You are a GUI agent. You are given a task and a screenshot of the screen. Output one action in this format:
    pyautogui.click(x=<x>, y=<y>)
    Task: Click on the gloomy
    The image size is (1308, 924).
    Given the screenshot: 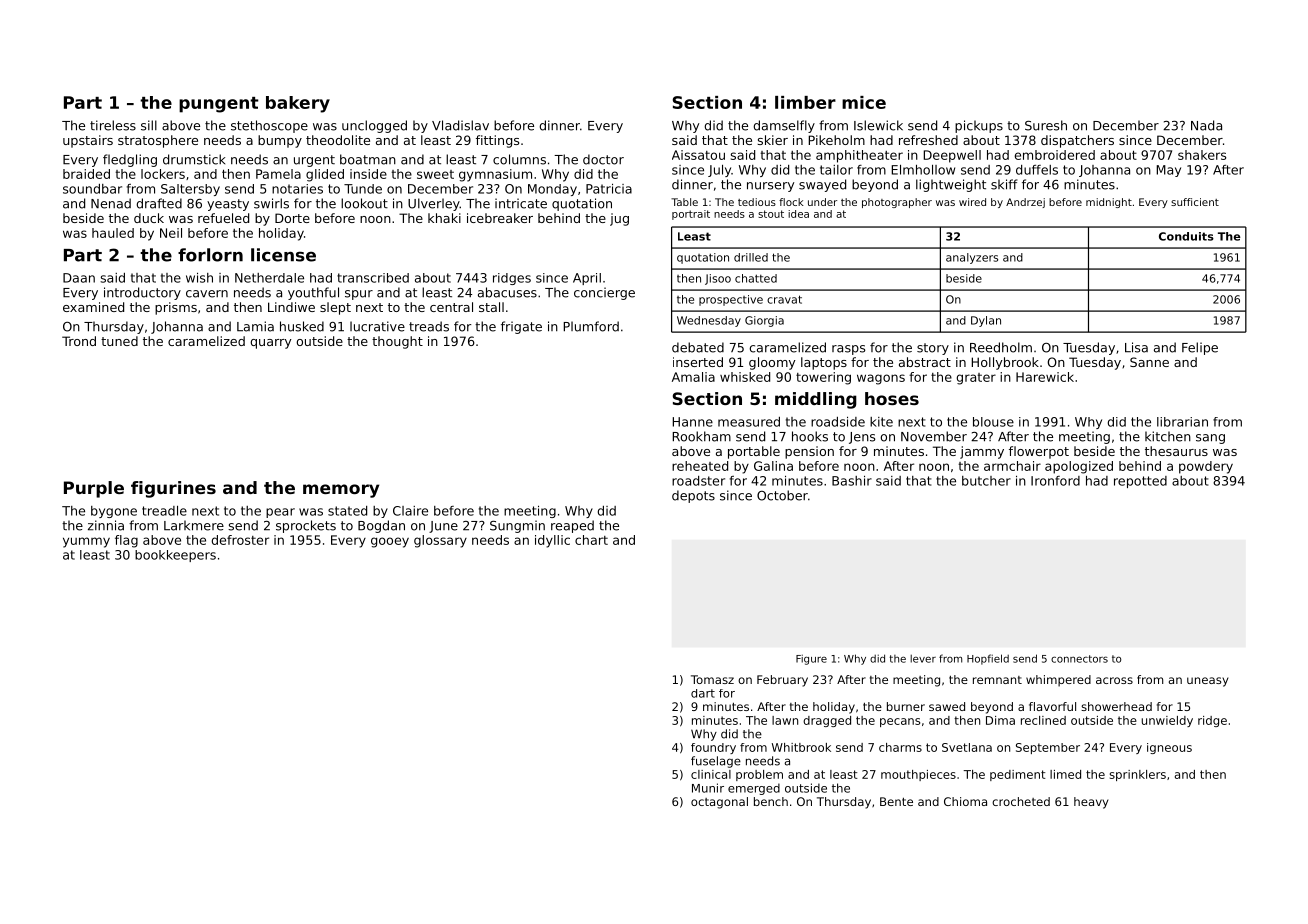 What is the action you would take?
    pyautogui.click(x=772, y=363)
